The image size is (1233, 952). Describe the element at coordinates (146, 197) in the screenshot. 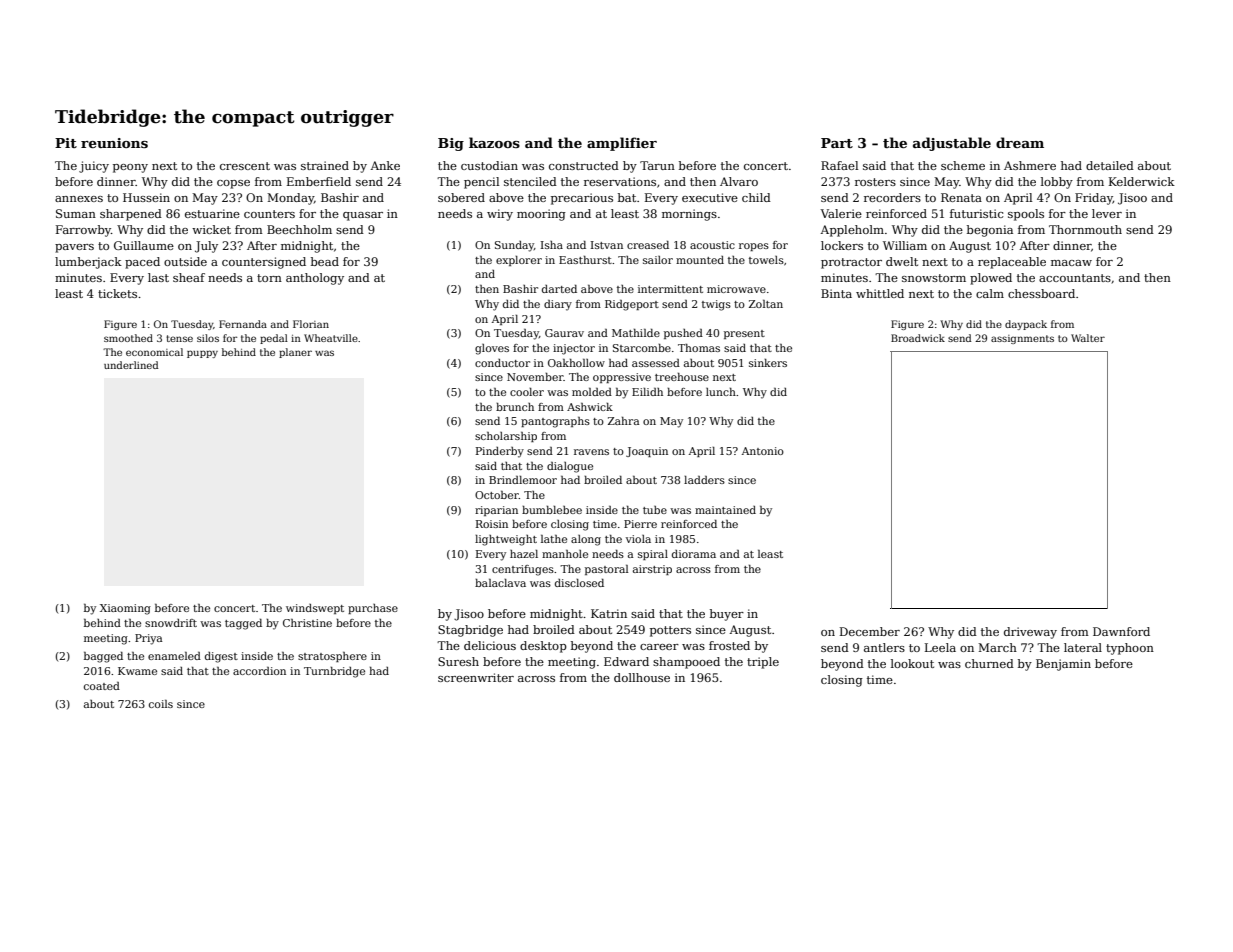

I see `Hussein` at that location.
